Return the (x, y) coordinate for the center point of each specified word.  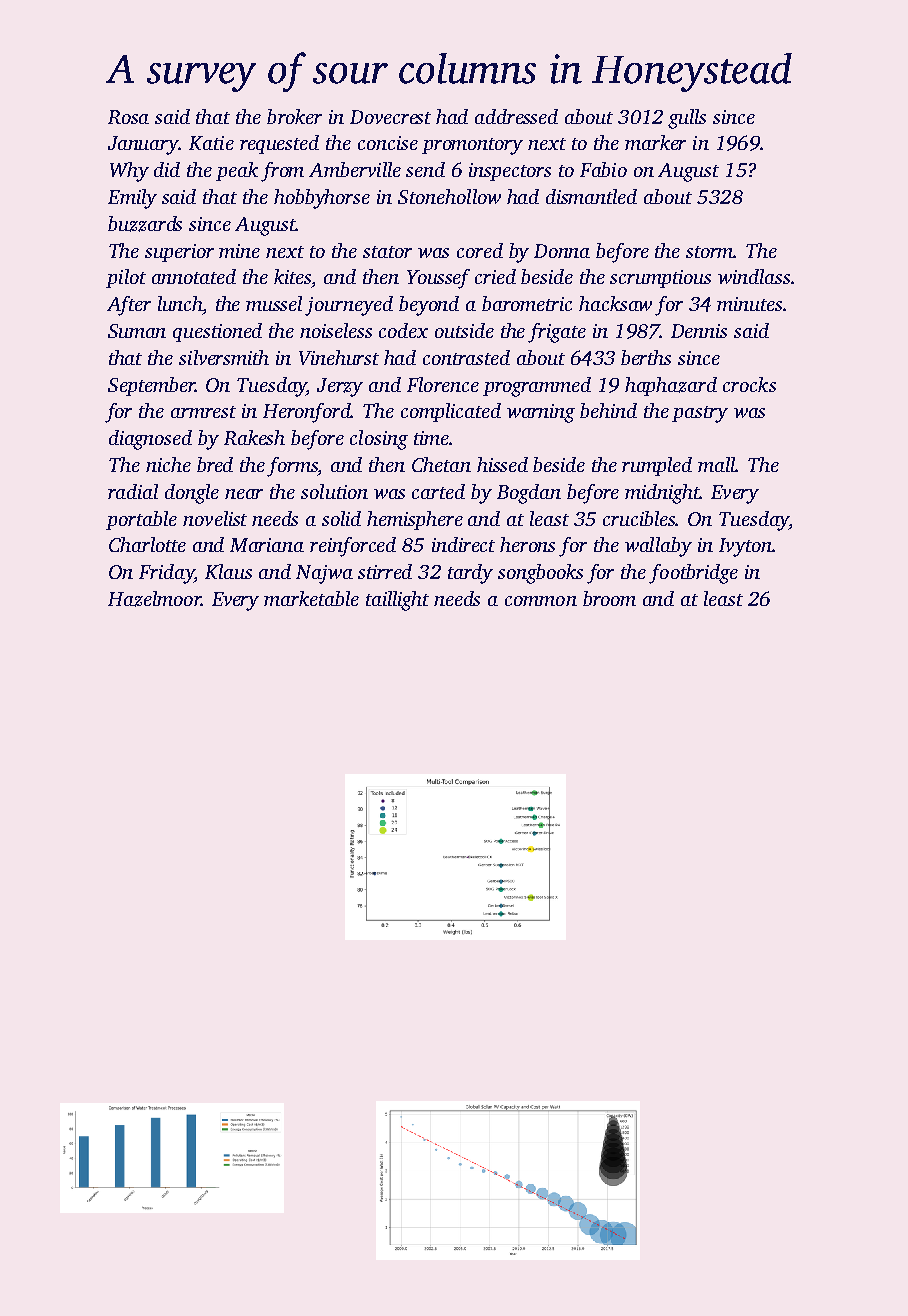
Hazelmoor (154, 599)
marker (655, 142)
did (167, 169)
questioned (217, 332)
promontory (472, 146)
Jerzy (340, 387)
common (541, 601)
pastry (700, 414)
